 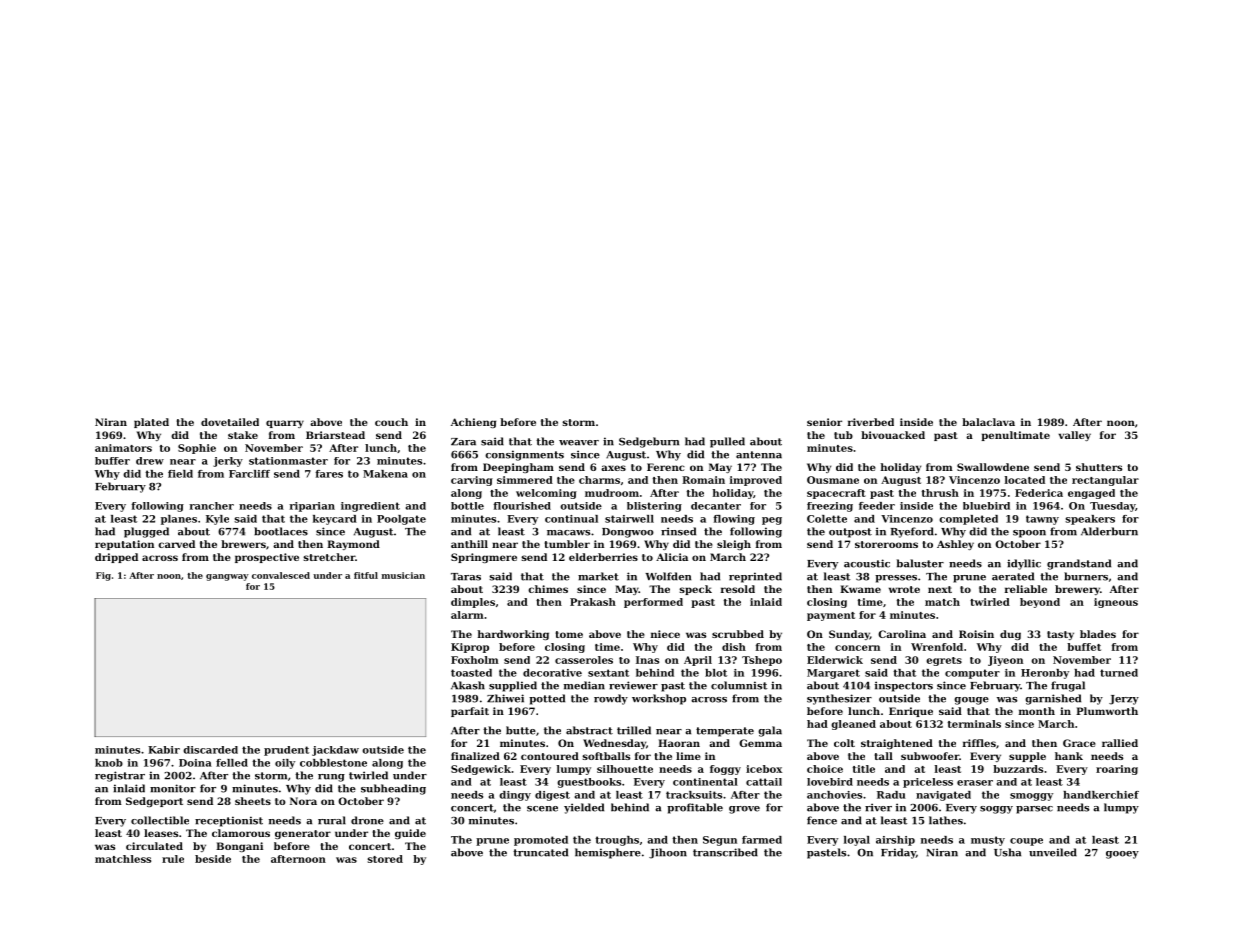 I want to click on discarded, so click(x=210, y=750).
